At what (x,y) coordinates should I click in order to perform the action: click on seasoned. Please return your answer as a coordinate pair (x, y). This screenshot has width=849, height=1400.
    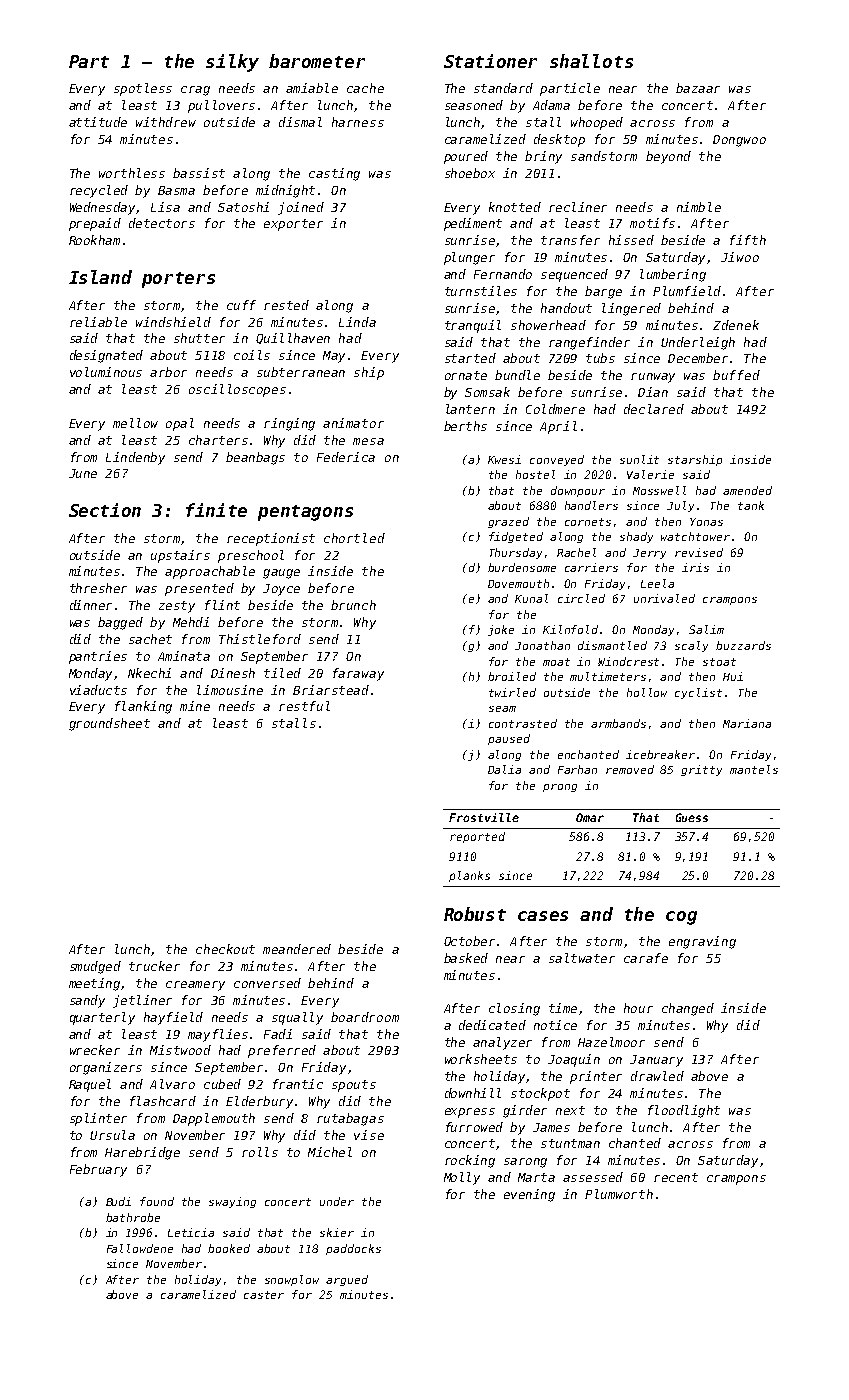
    Looking at the image, I should click on (474, 105).
